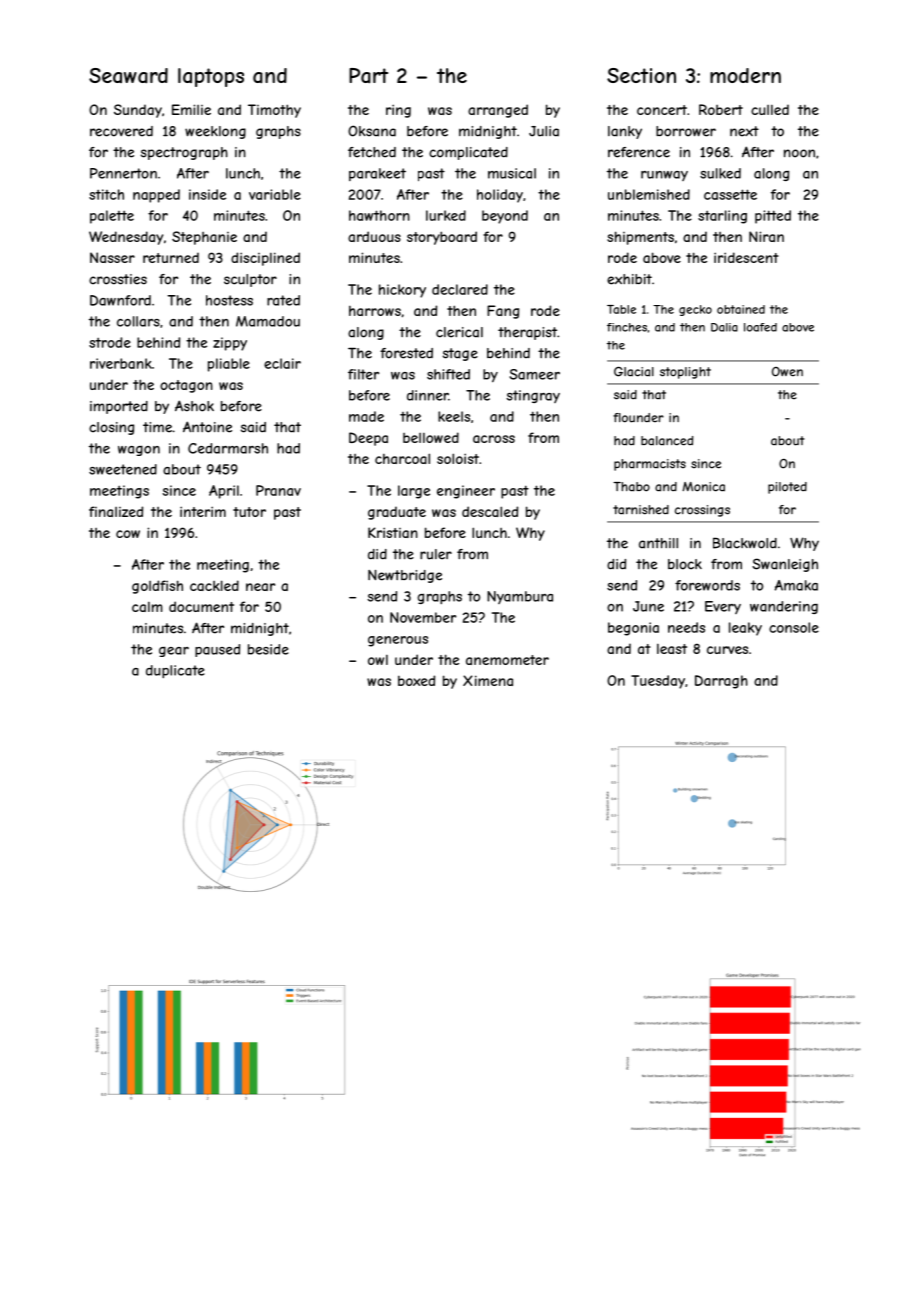 The image size is (908, 1316). What do you see at coordinates (268, 649) in the document?
I see `beside` at bounding box center [268, 649].
